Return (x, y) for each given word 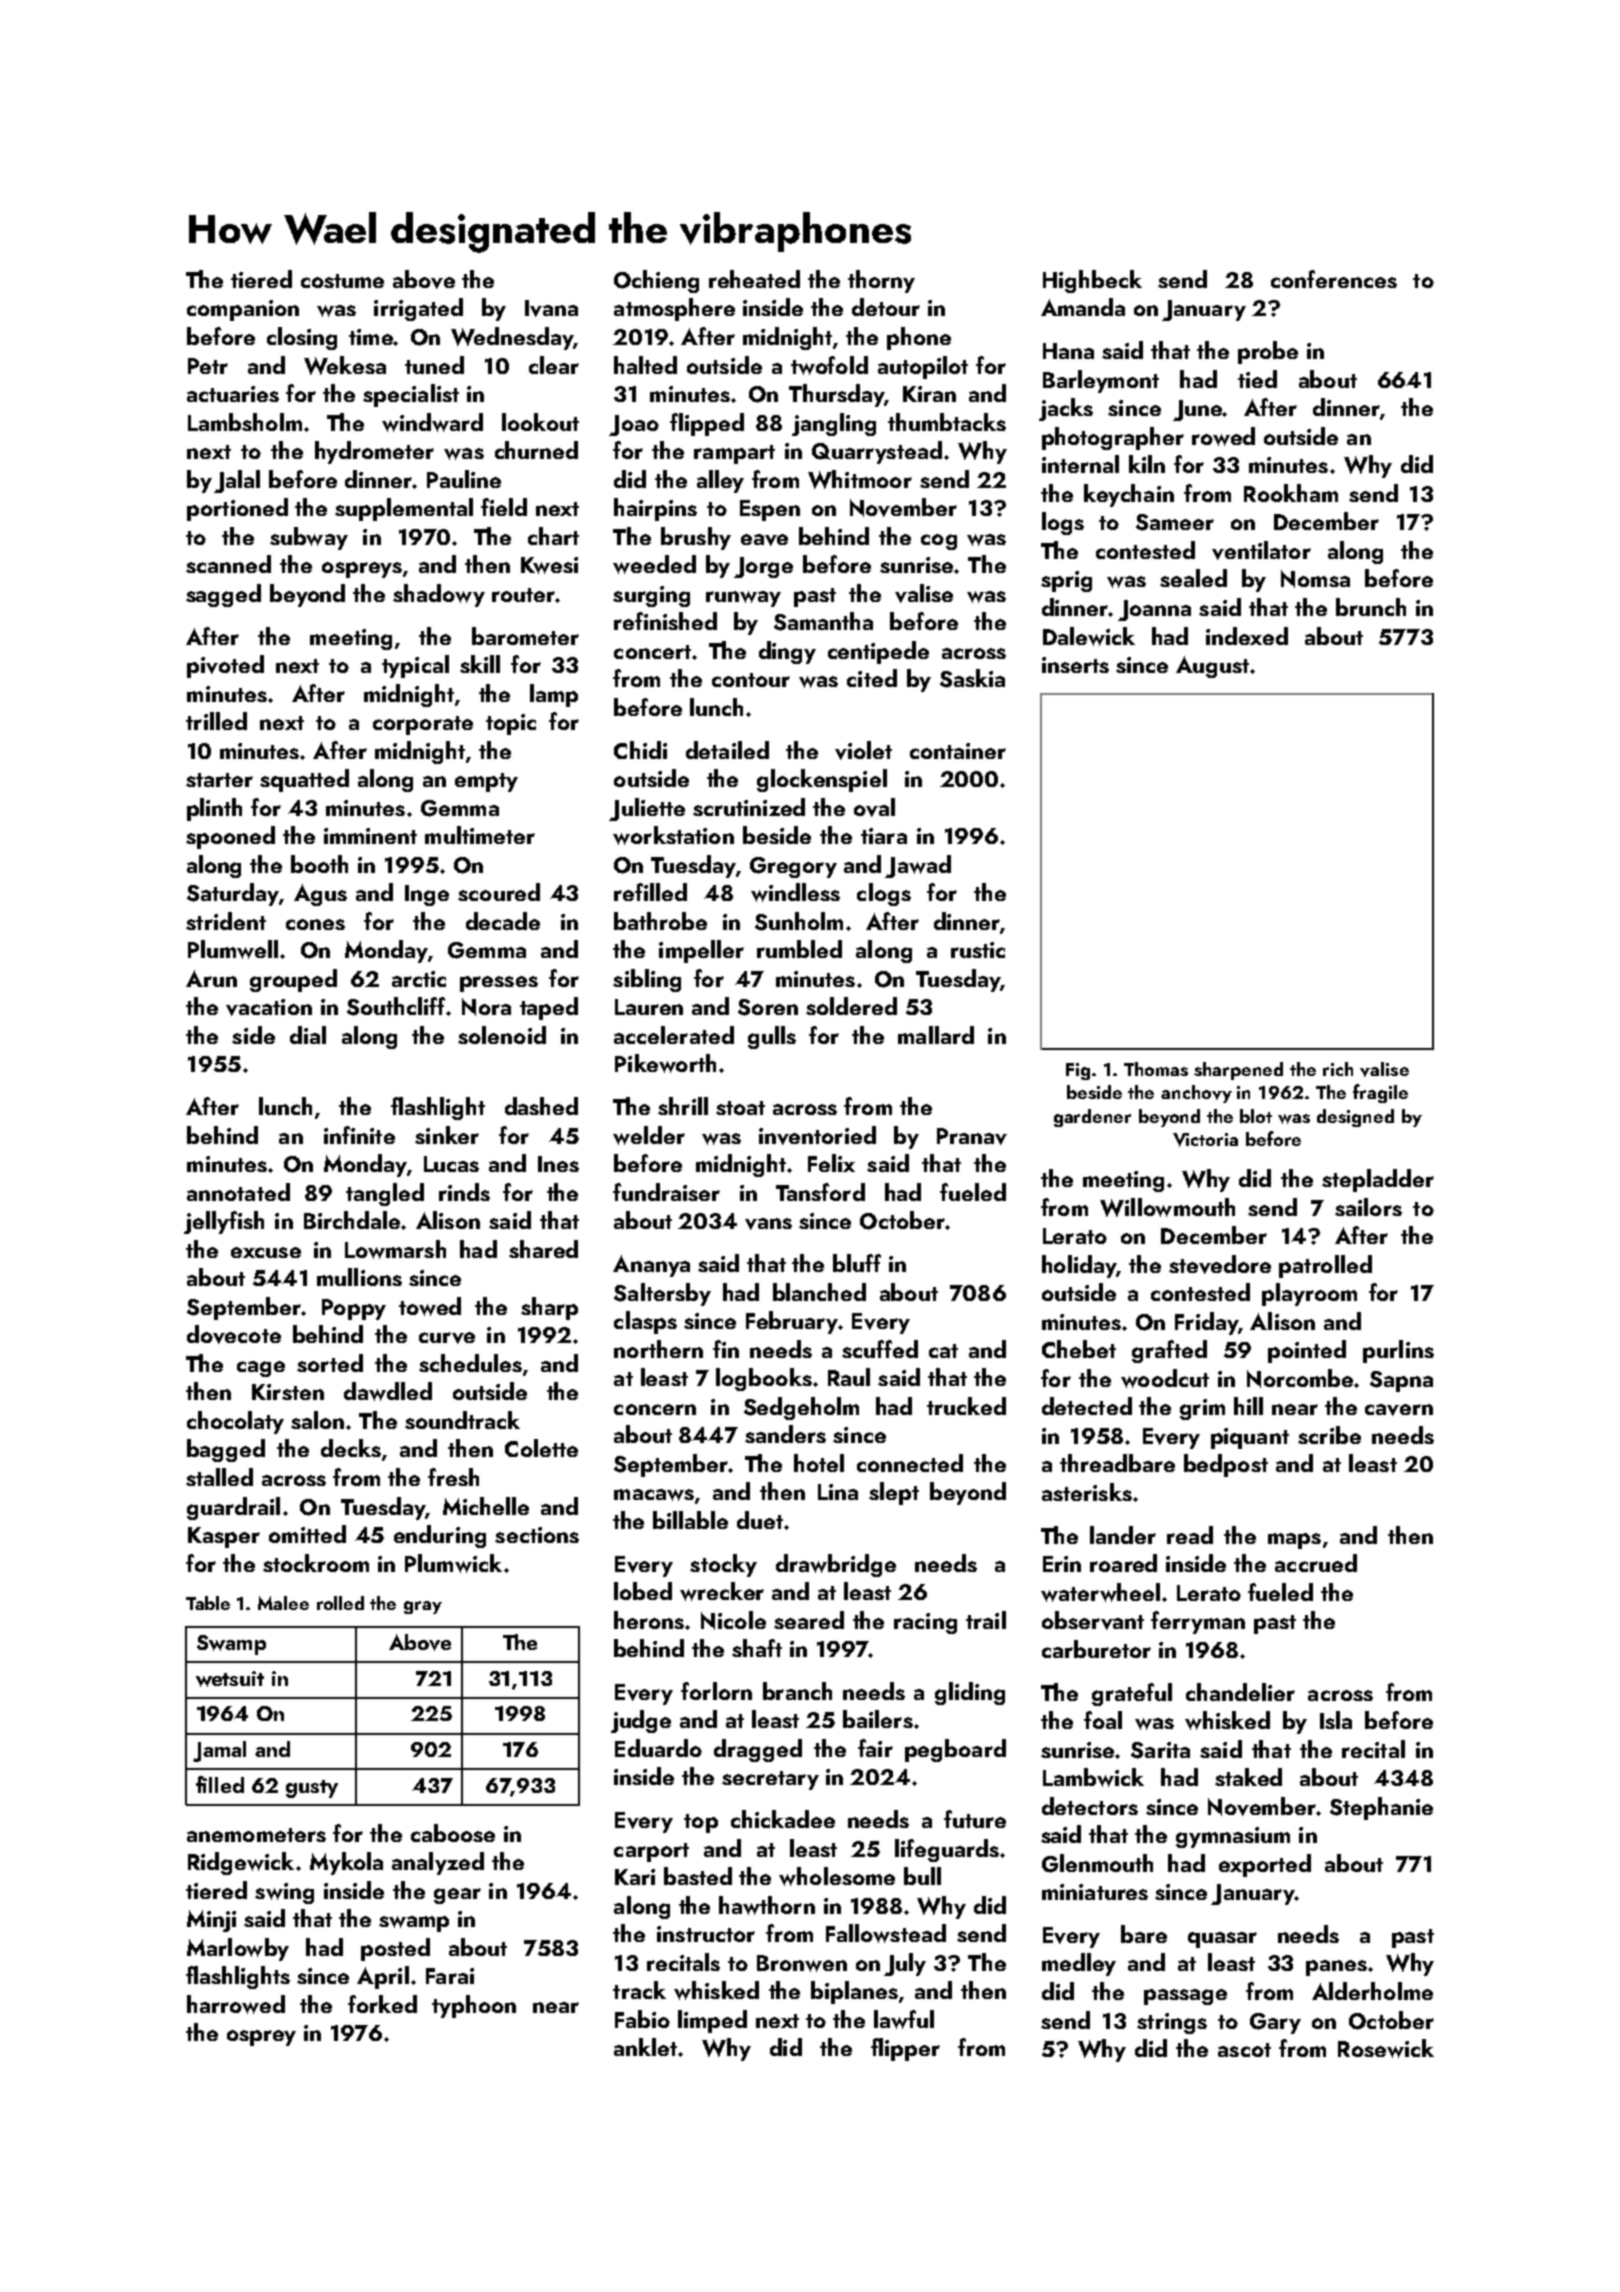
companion (243, 310)
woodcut (1165, 1378)
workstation (673, 835)
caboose (453, 1833)
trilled (216, 721)
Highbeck (1092, 281)
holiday (1079, 1266)
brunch (1371, 607)
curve (447, 1338)
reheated (754, 279)
